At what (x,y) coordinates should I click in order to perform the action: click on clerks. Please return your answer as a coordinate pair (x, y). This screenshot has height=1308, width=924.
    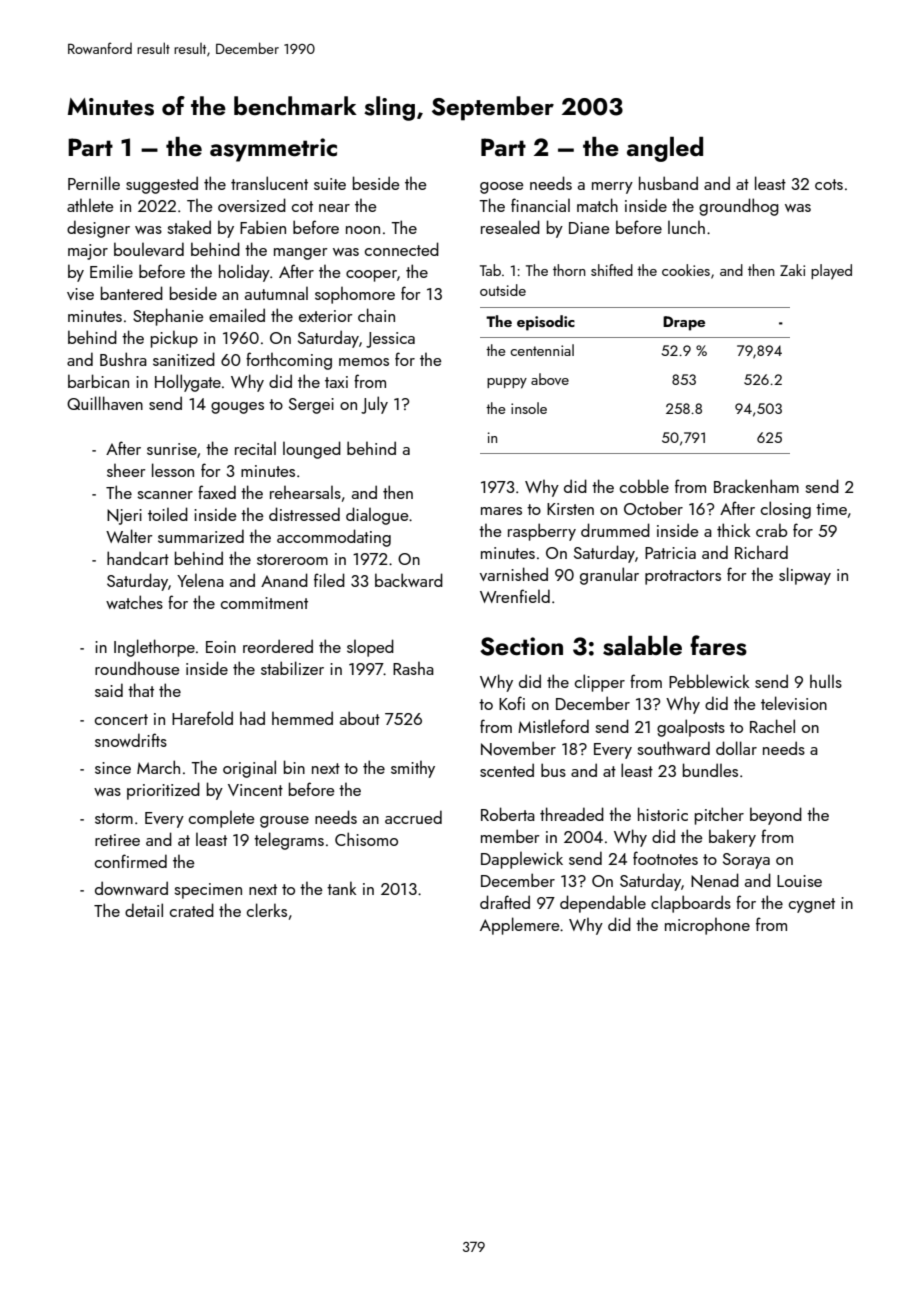
    Looking at the image, I should click on (267, 910).
